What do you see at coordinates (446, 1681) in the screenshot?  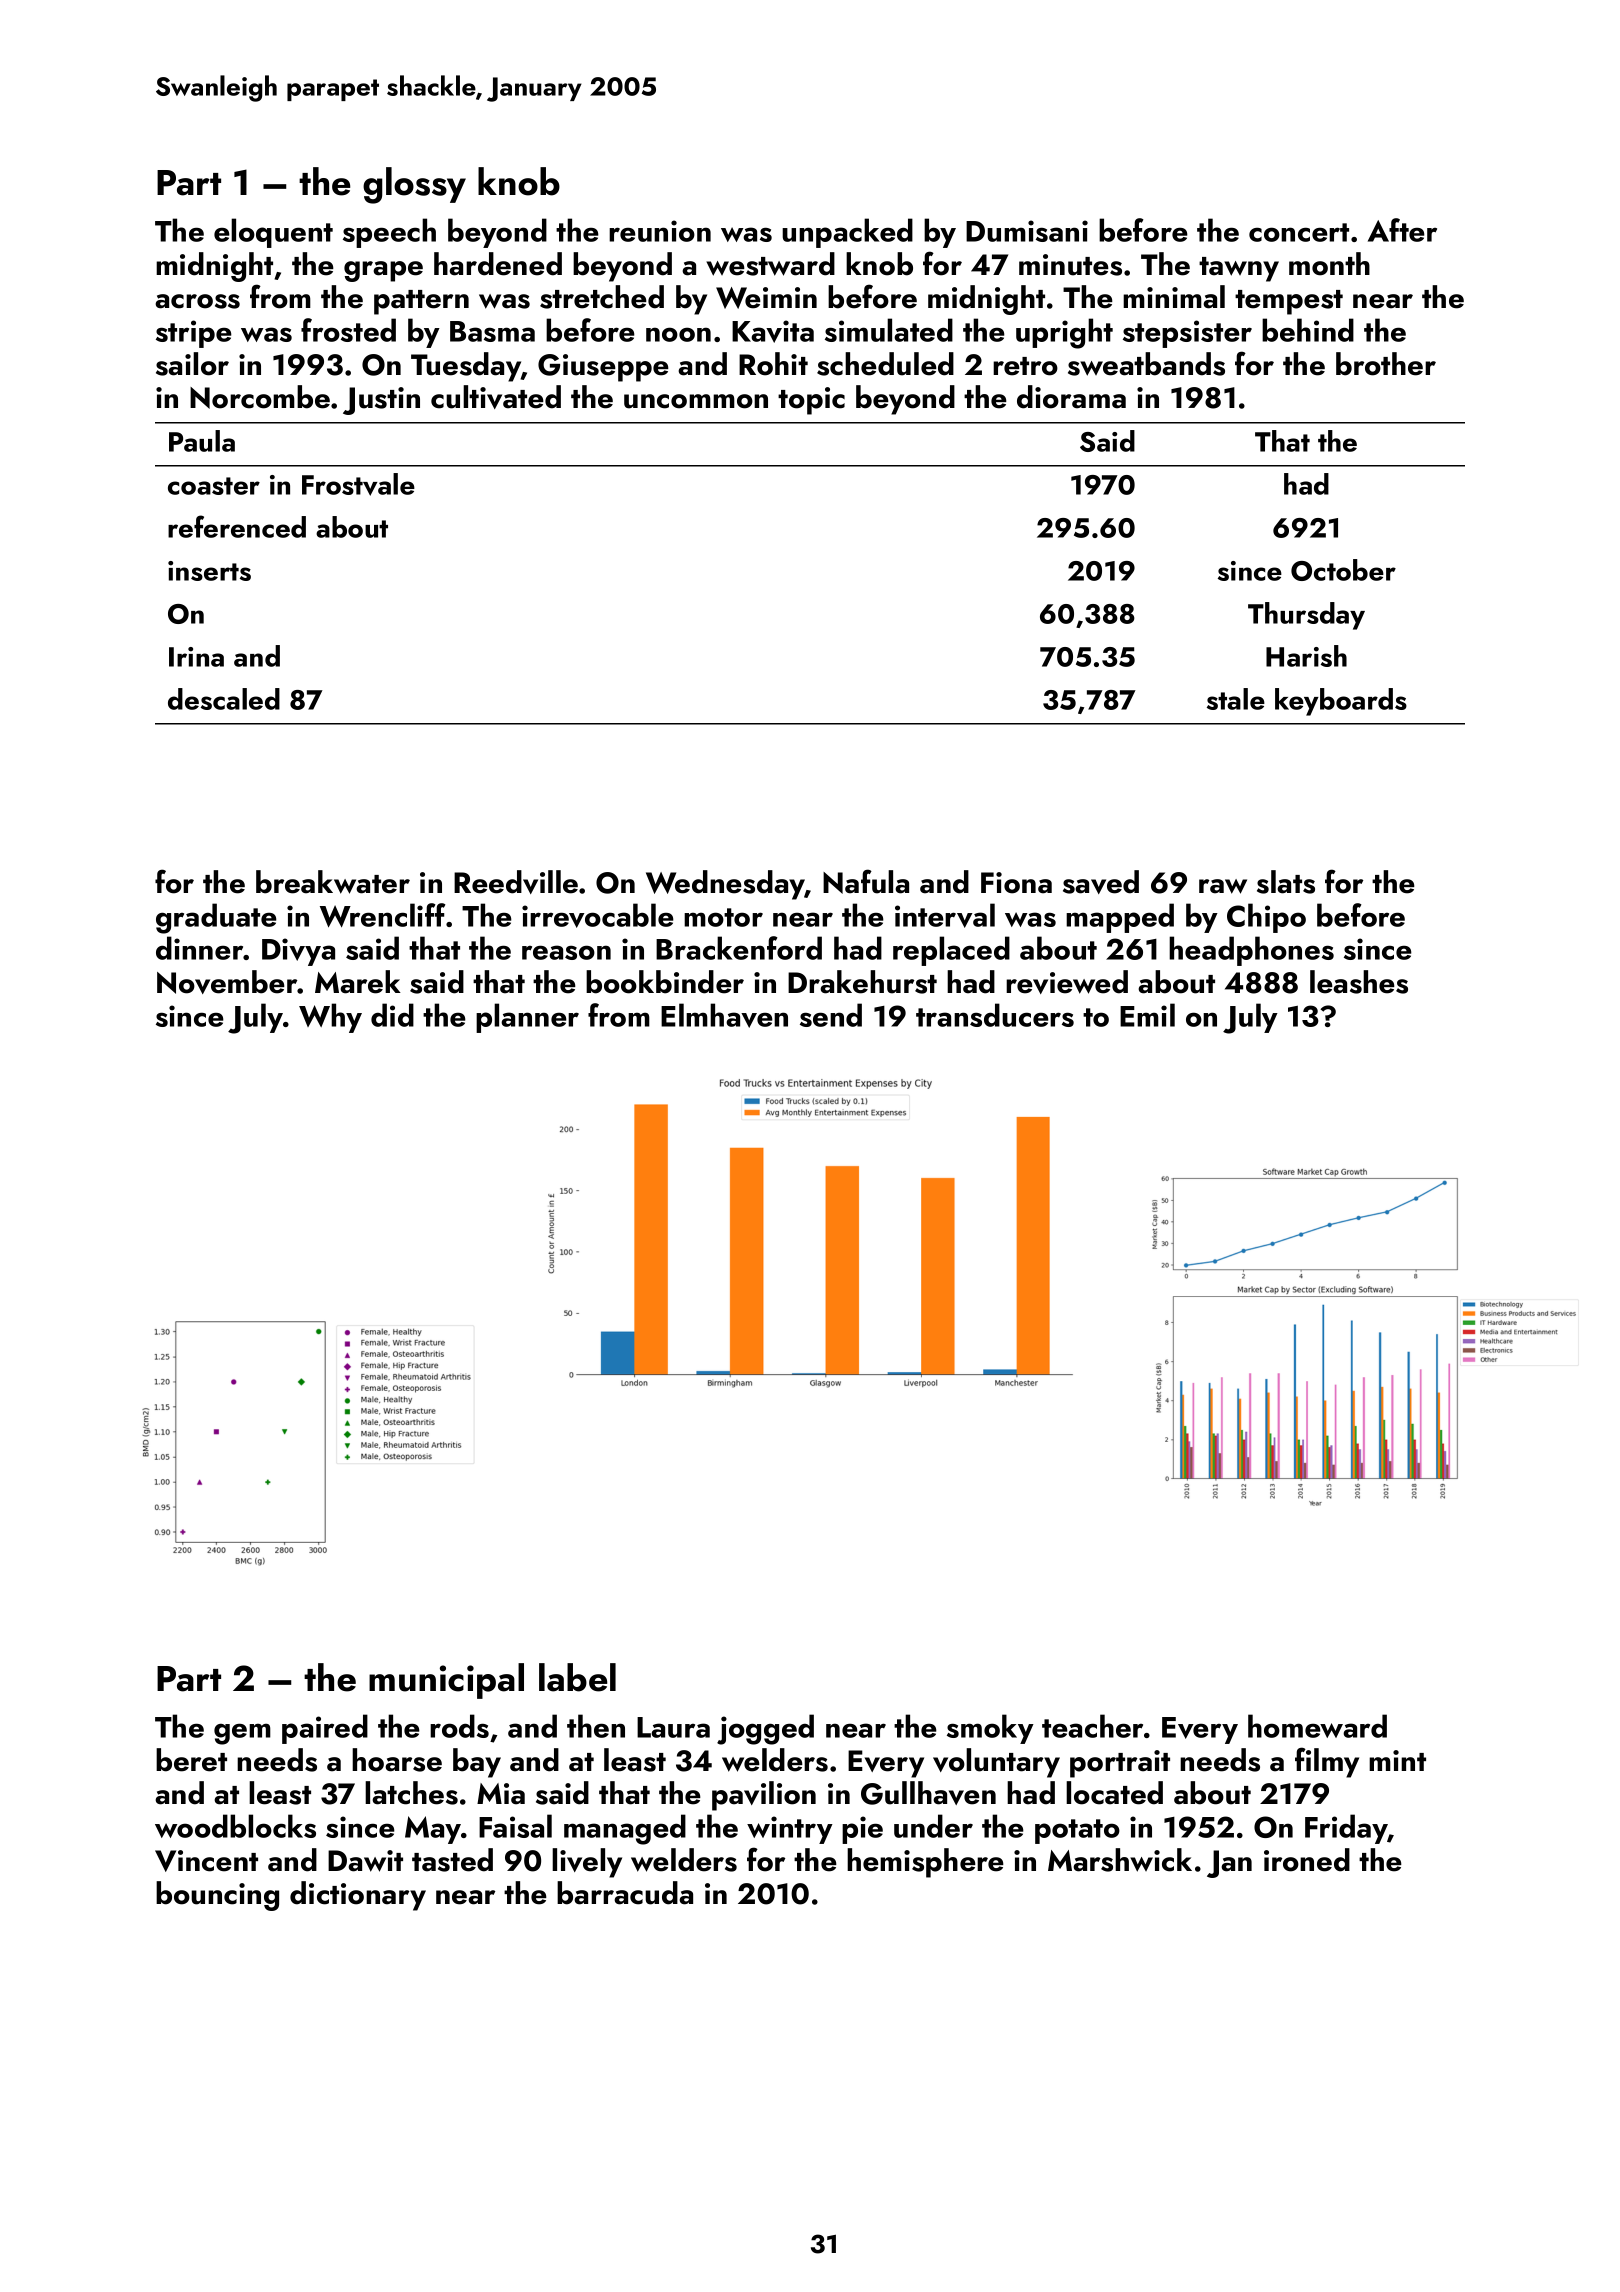 I see `municipal` at bounding box center [446, 1681].
